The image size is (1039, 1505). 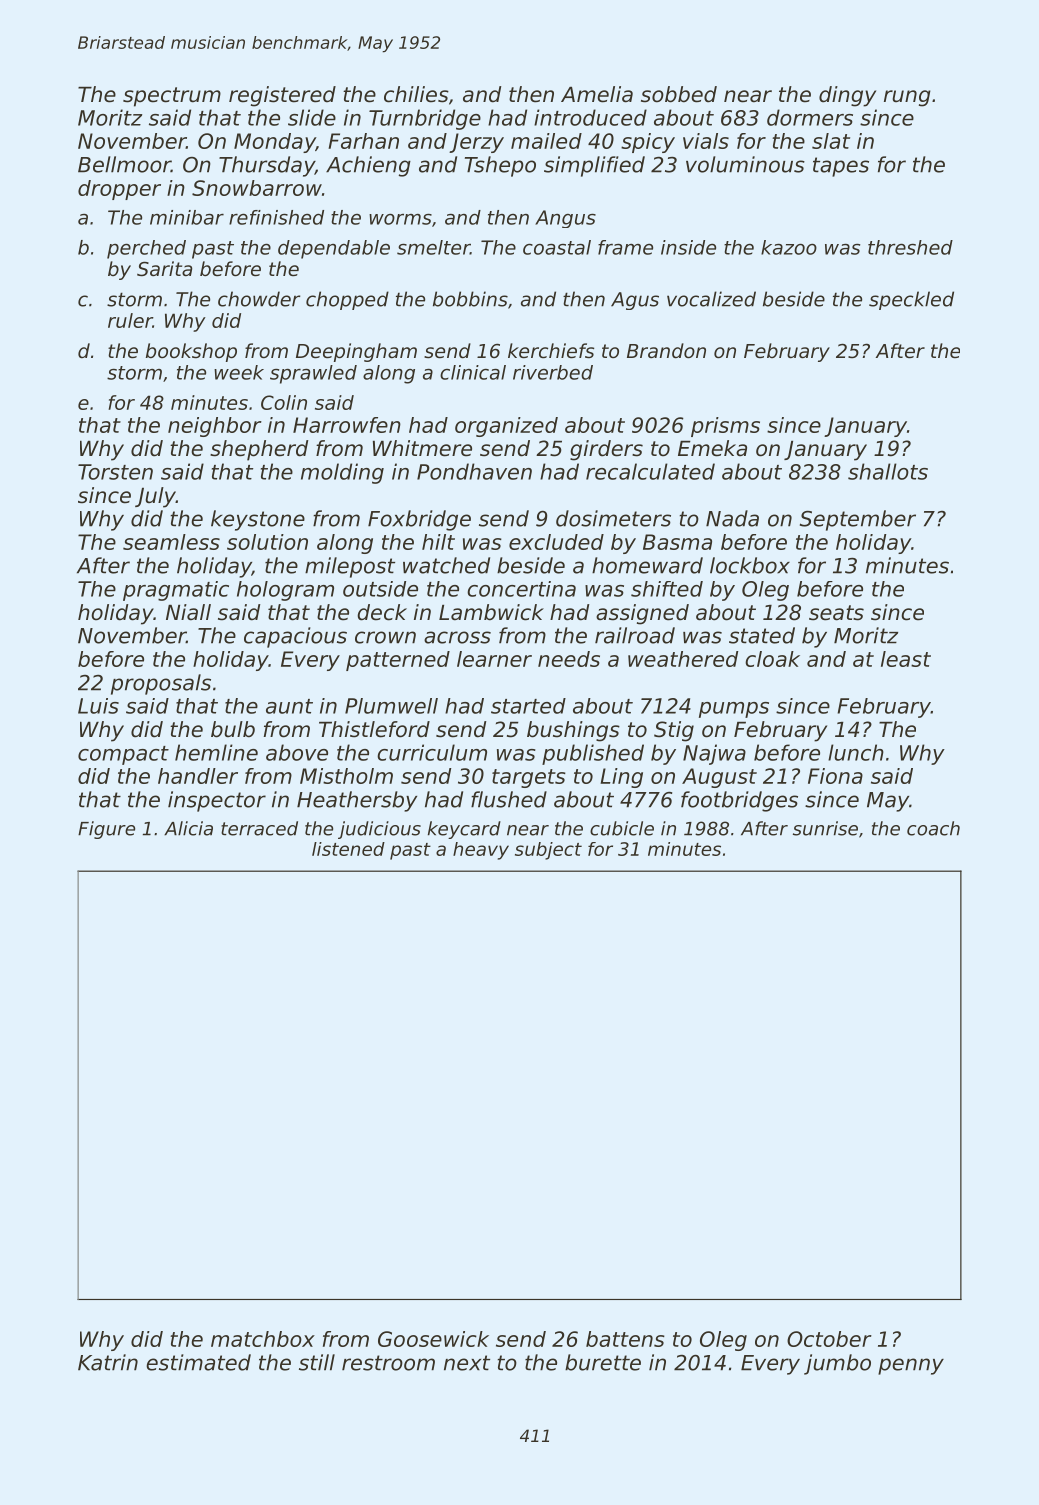 What do you see at coordinates (911, 300) in the screenshot?
I see `speckled` at bounding box center [911, 300].
